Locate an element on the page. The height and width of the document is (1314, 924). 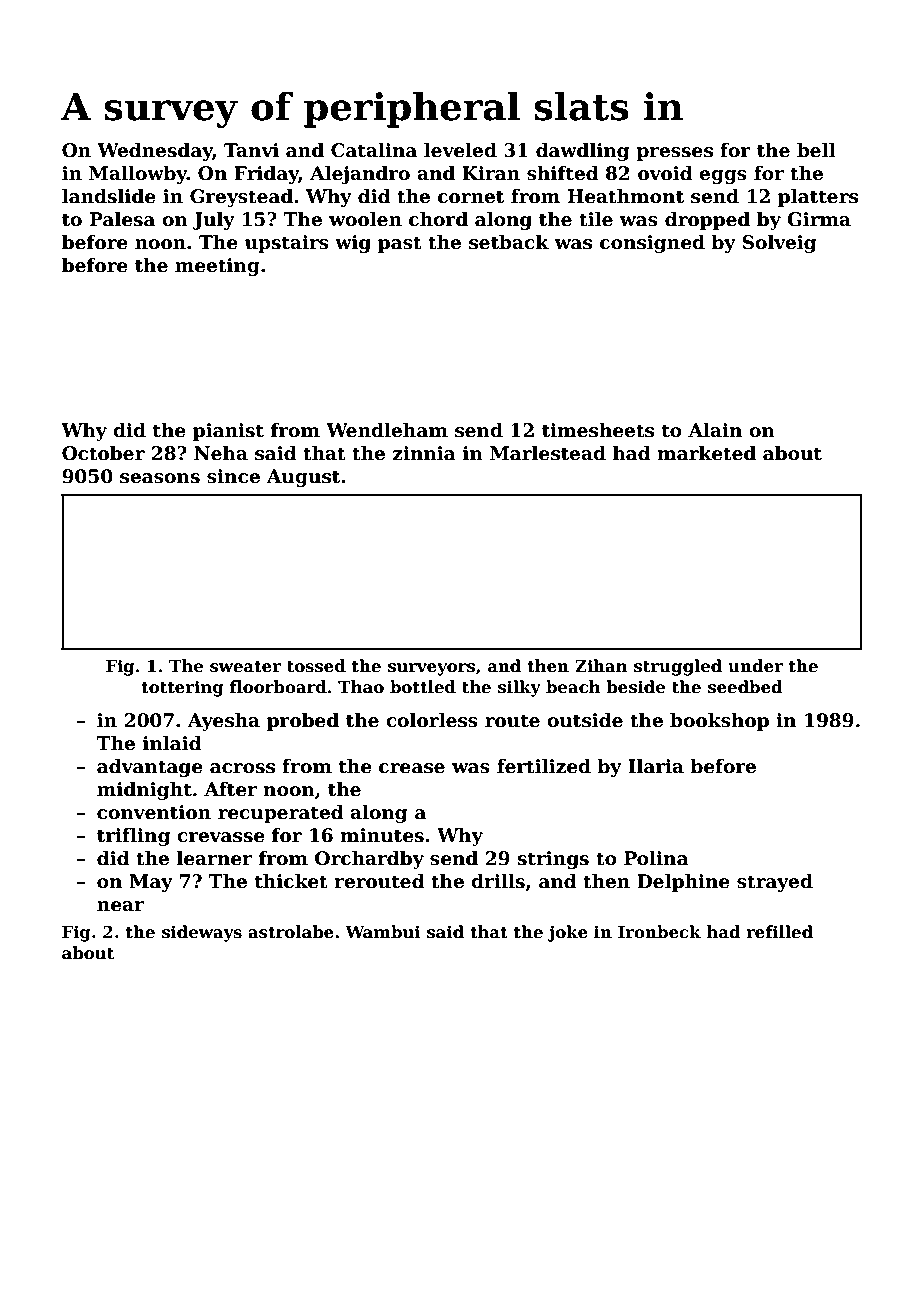
advantage is located at coordinates (150, 768).
